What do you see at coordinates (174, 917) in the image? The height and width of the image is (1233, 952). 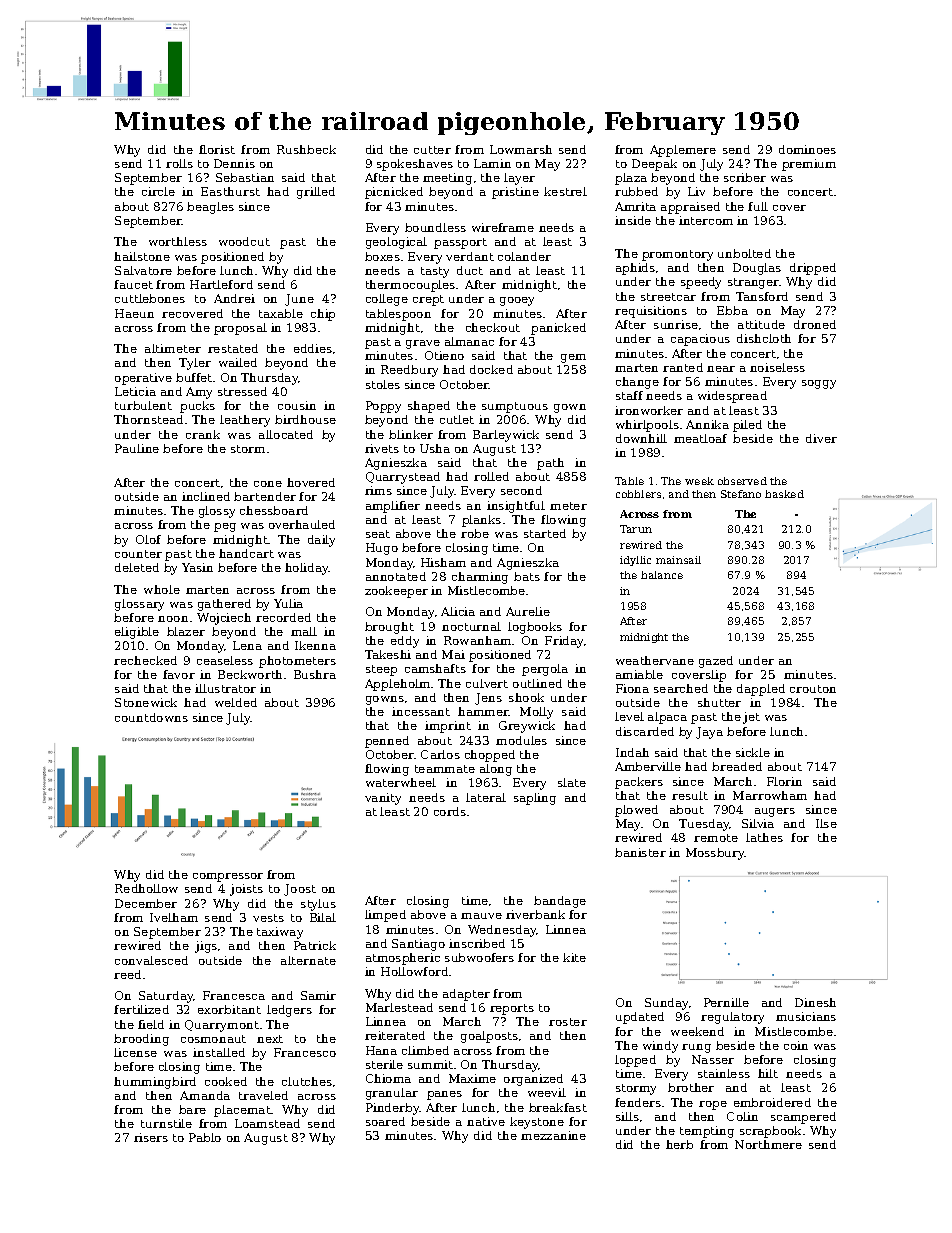 I see `Ivelham` at bounding box center [174, 917].
